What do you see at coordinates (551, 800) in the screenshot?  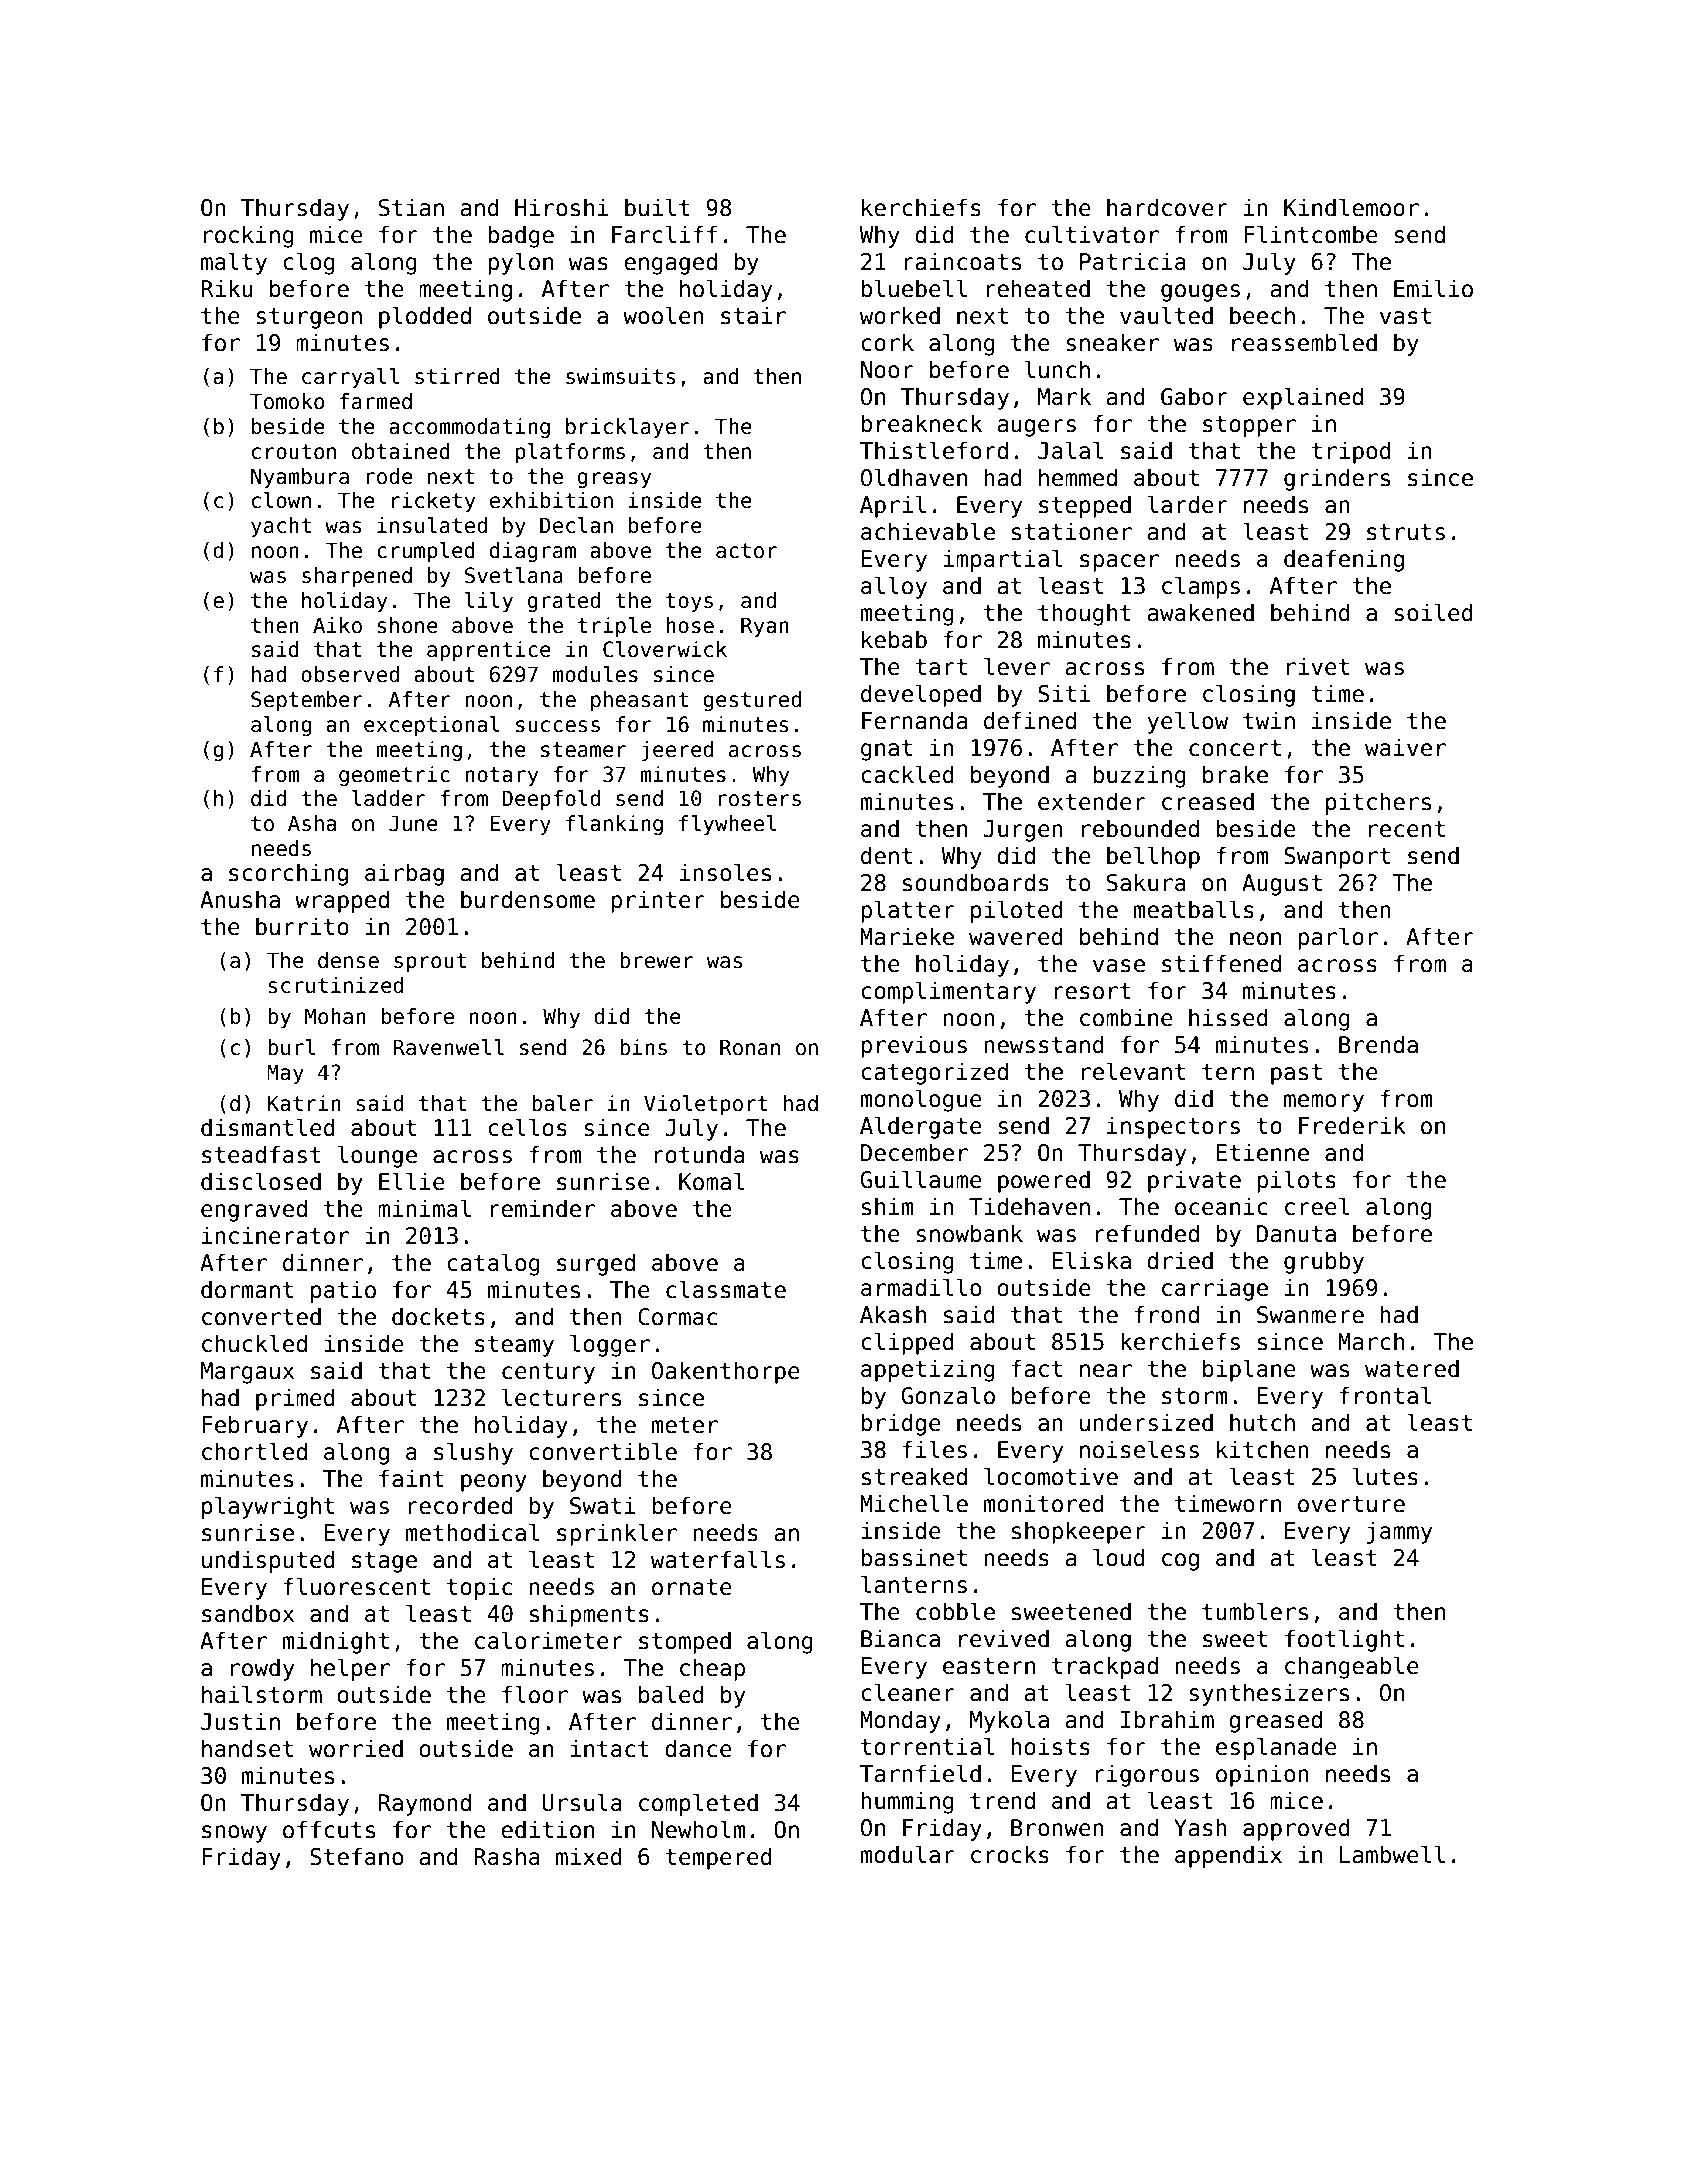 I see `Deepfold` at bounding box center [551, 800].
